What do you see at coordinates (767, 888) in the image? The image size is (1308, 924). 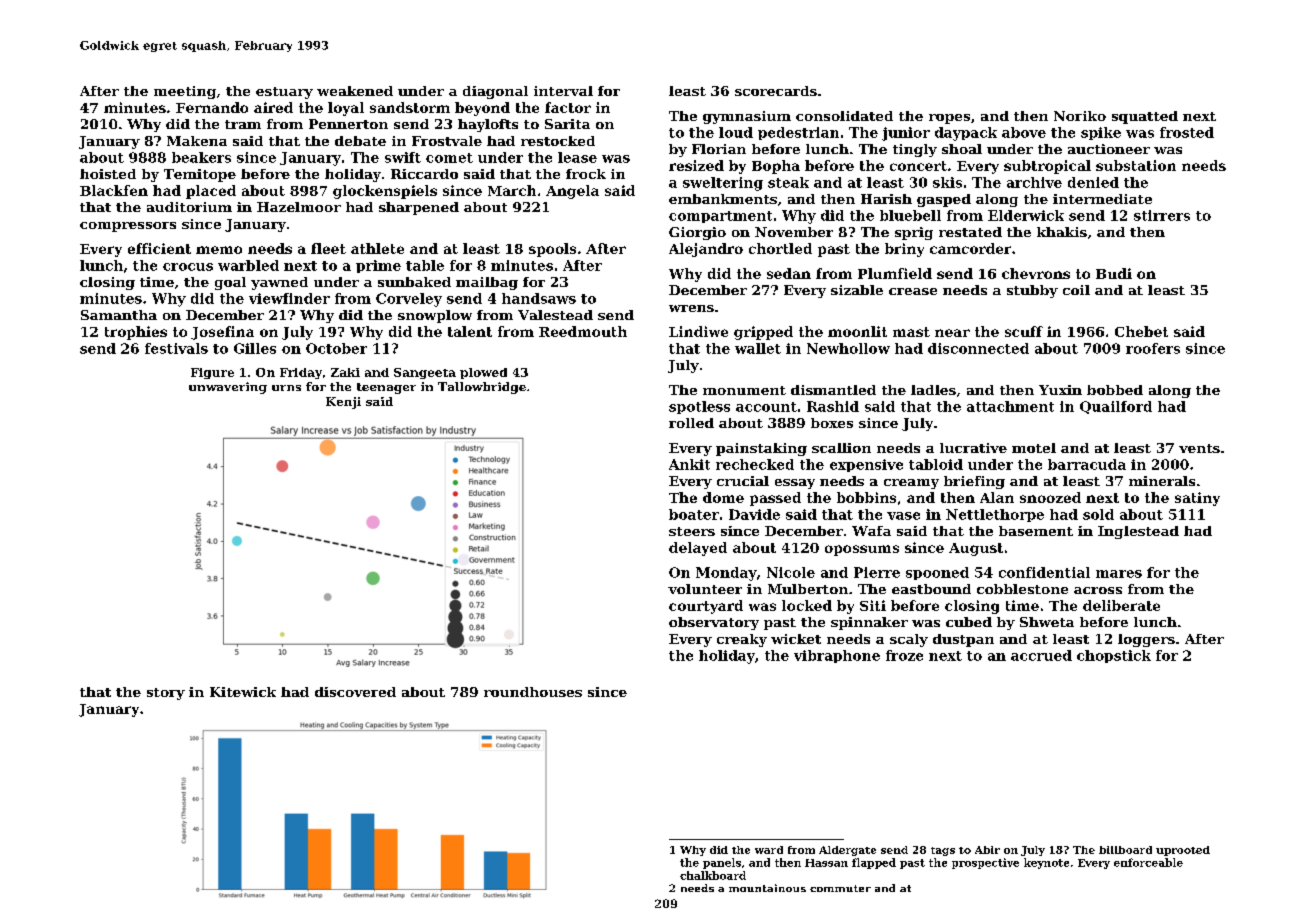 I see `mountainous` at bounding box center [767, 888].
